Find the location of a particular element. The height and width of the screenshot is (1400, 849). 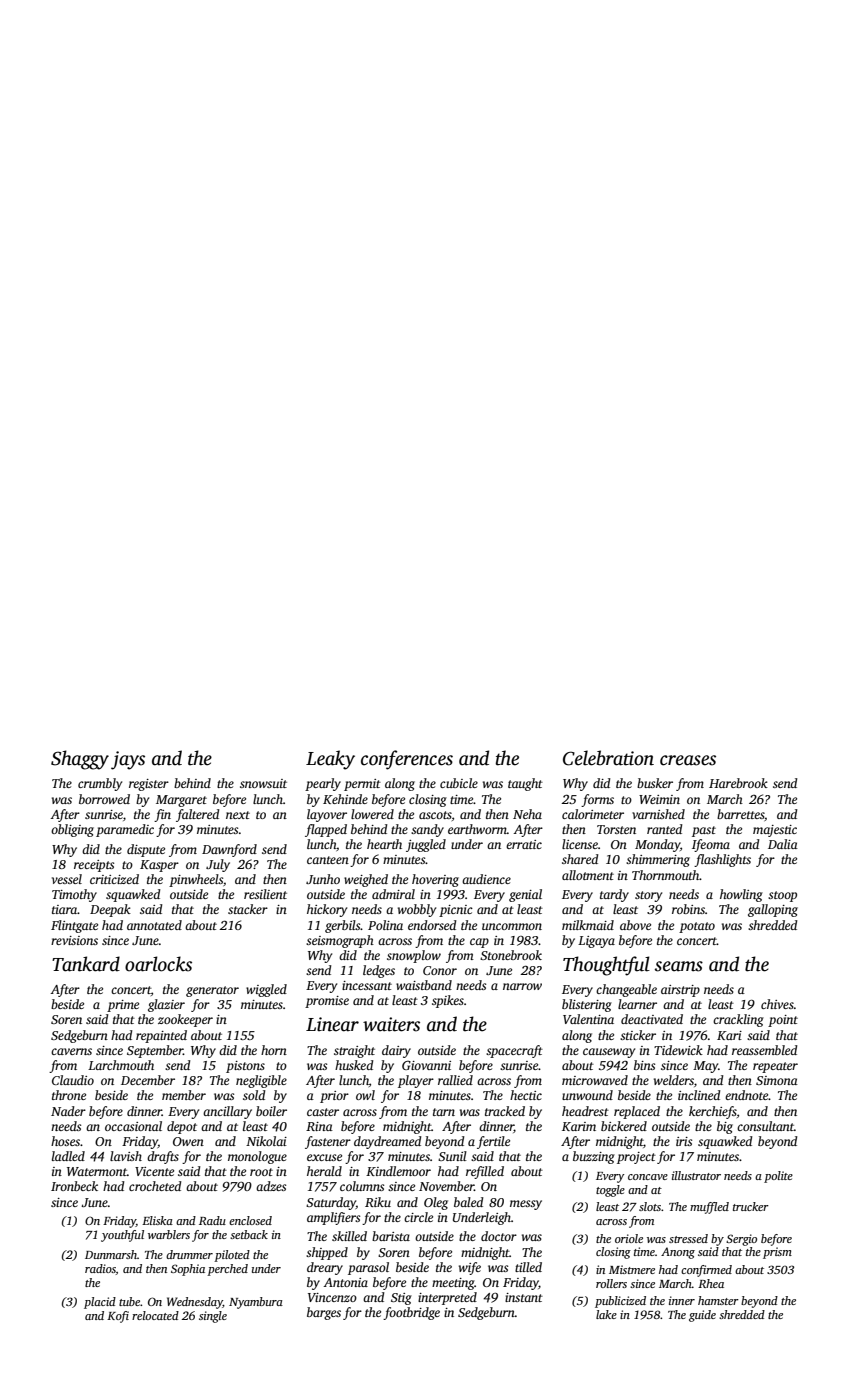

conferences is located at coordinates (407, 760).
